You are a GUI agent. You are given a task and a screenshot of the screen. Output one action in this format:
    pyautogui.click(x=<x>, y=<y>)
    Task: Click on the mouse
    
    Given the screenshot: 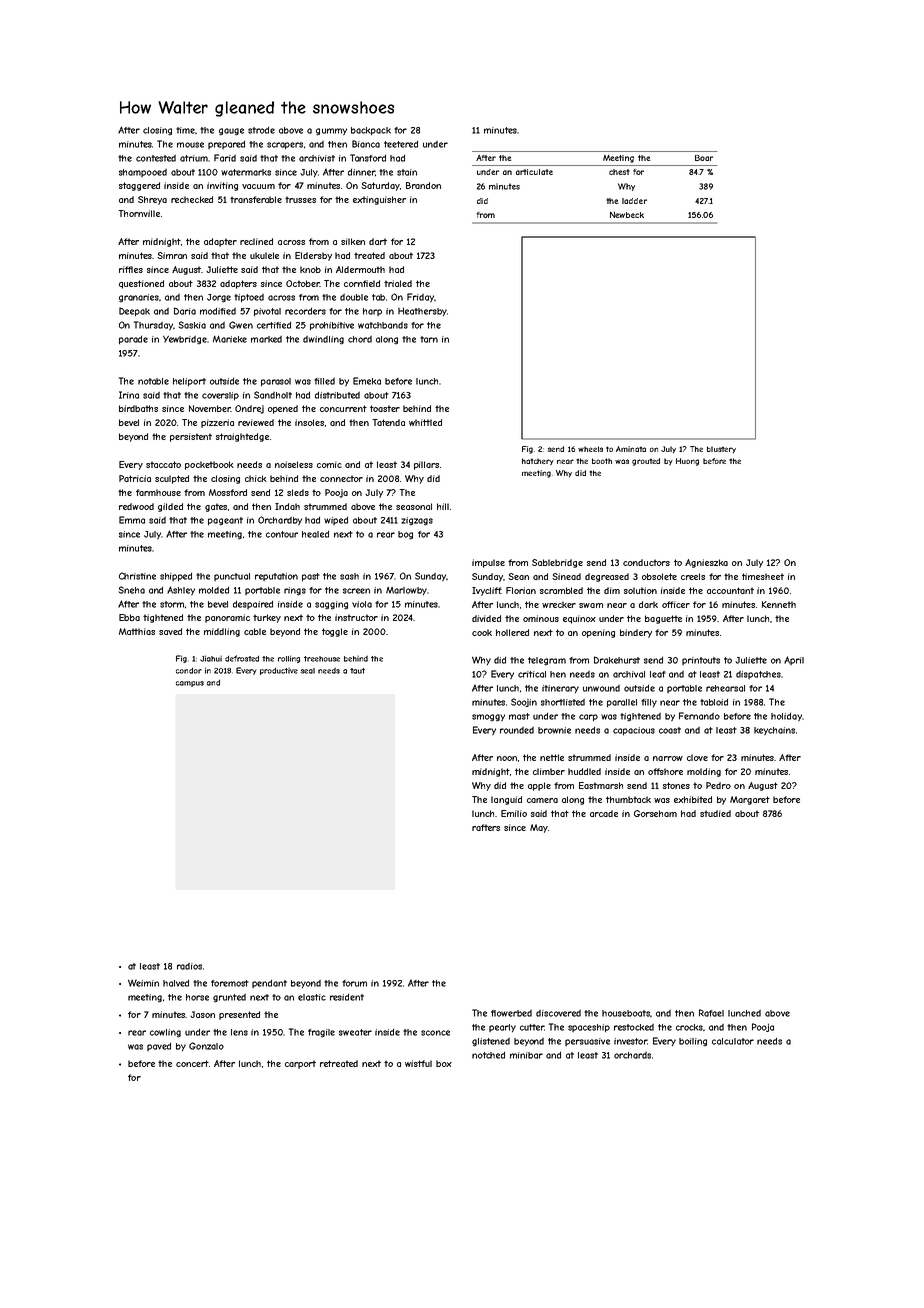 What is the action you would take?
    pyautogui.click(x=190, y=145)
